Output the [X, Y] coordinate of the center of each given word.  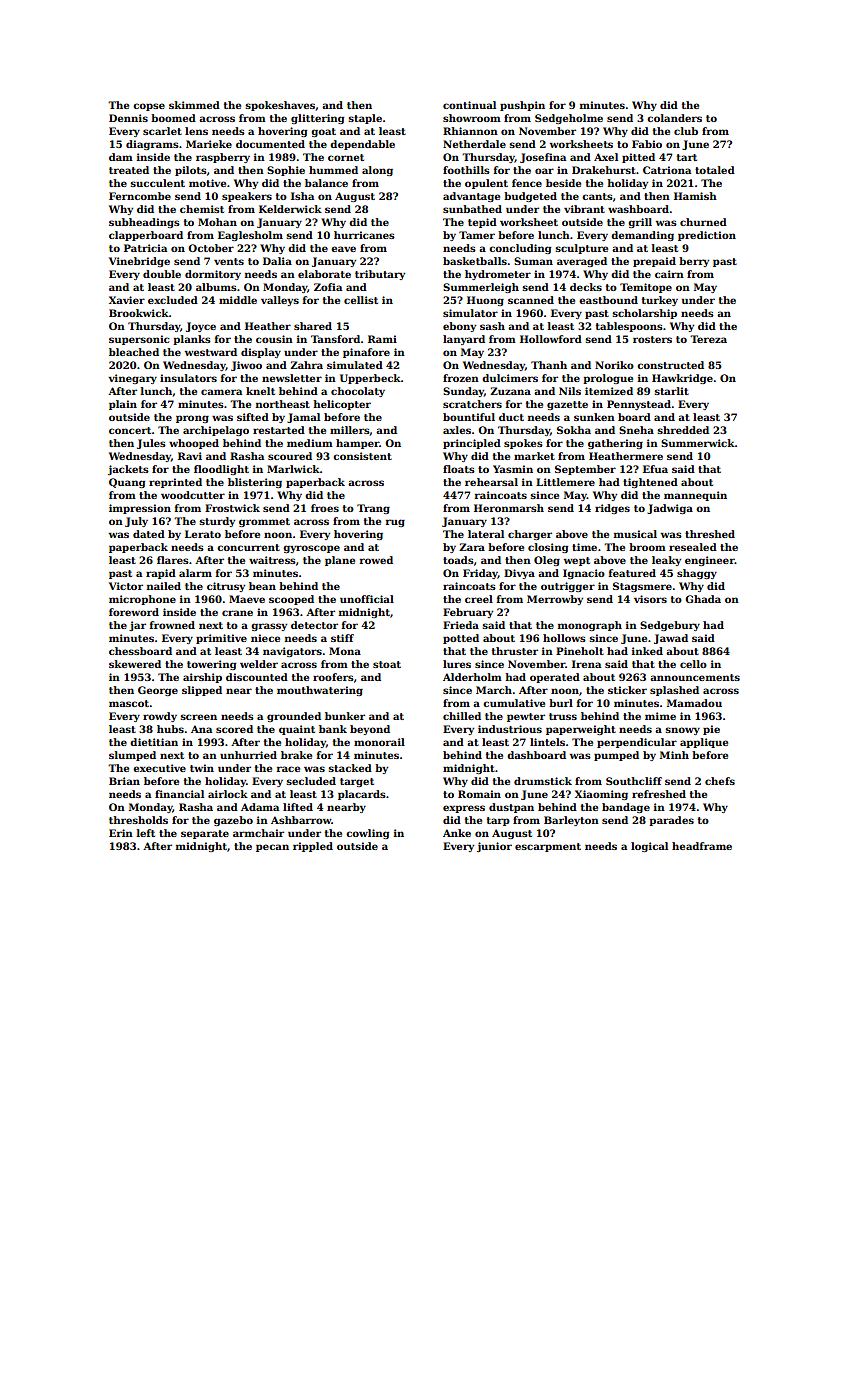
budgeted [530, 197]
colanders [674, 118]
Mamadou [694, 703]
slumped [132, 756]
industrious [510, 729]
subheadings [144, 223]
